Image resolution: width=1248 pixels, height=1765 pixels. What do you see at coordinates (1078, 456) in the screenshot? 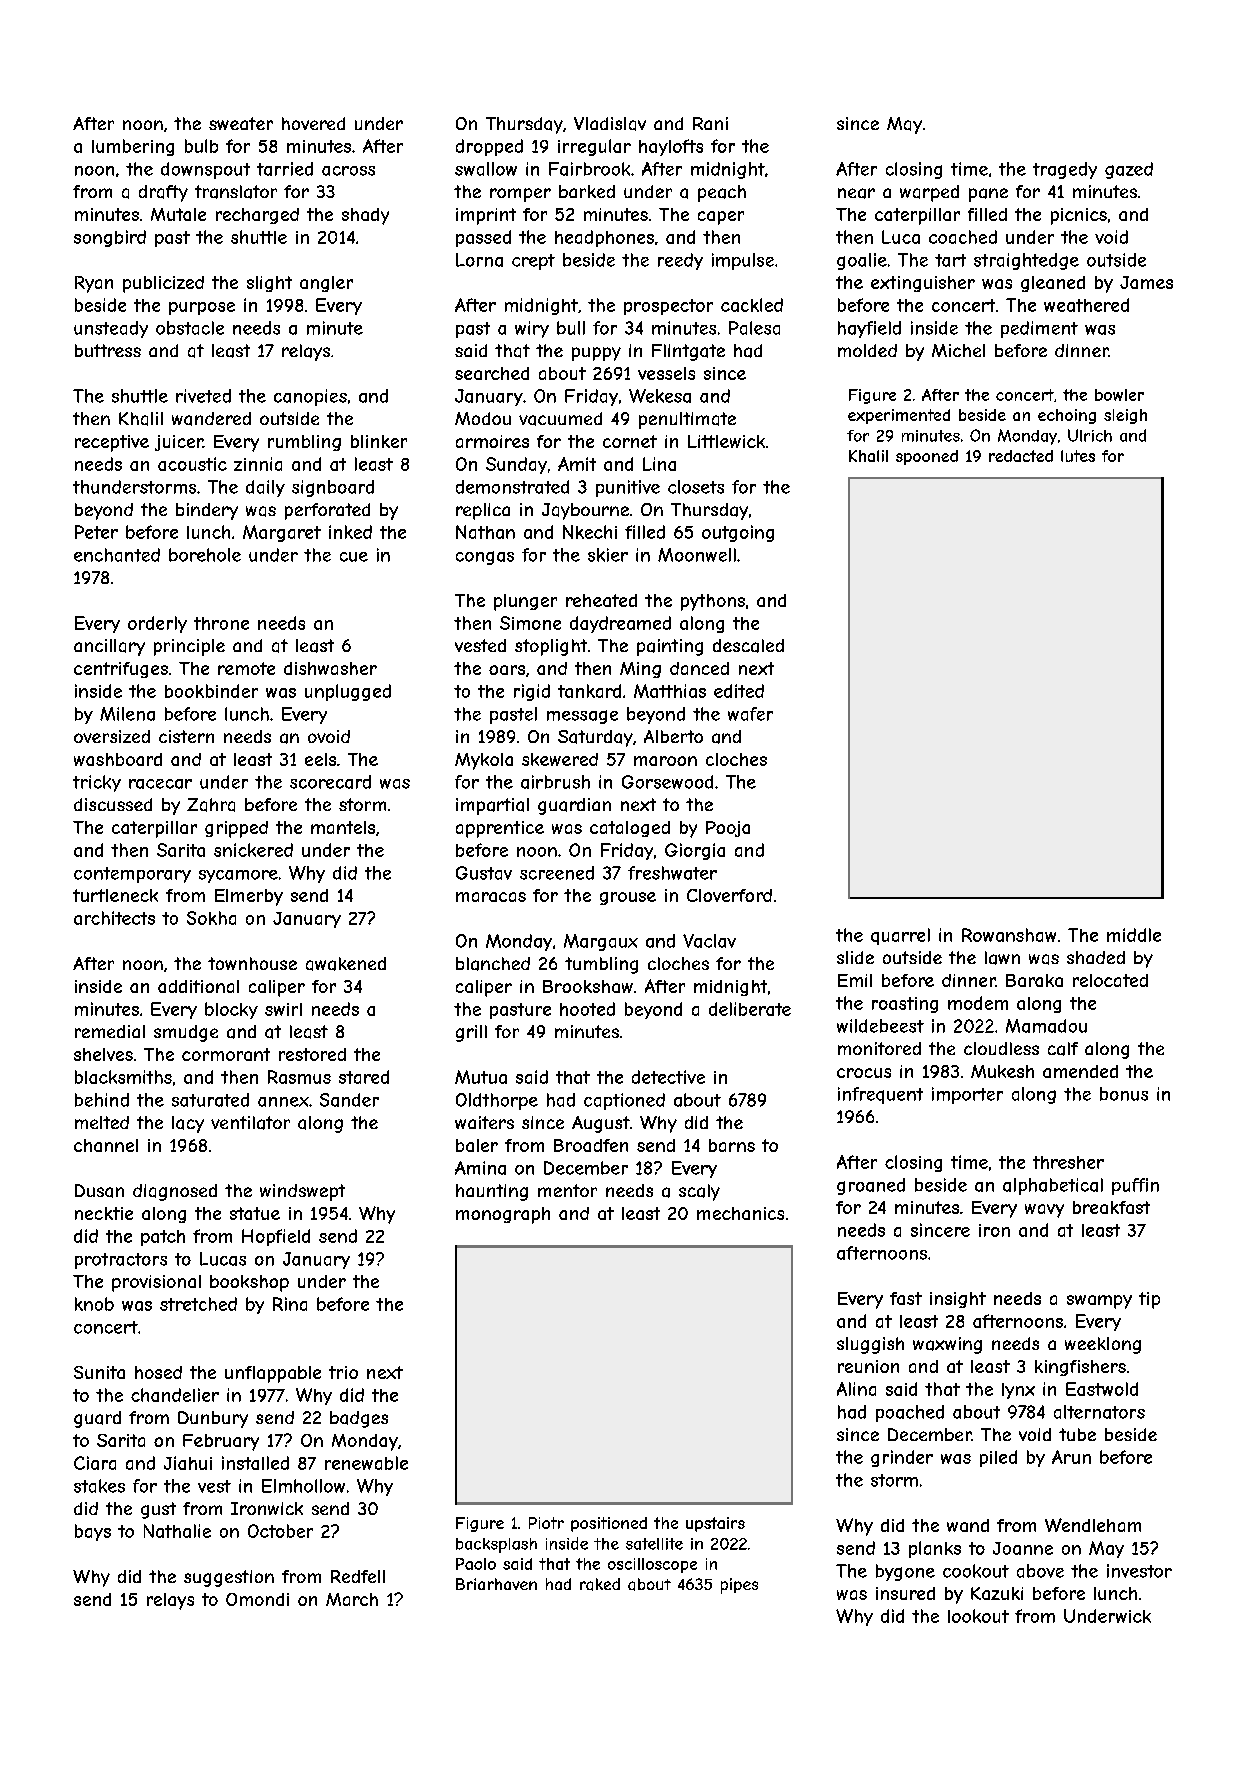
I see `lutes` at bounding box center [1078, 456].
